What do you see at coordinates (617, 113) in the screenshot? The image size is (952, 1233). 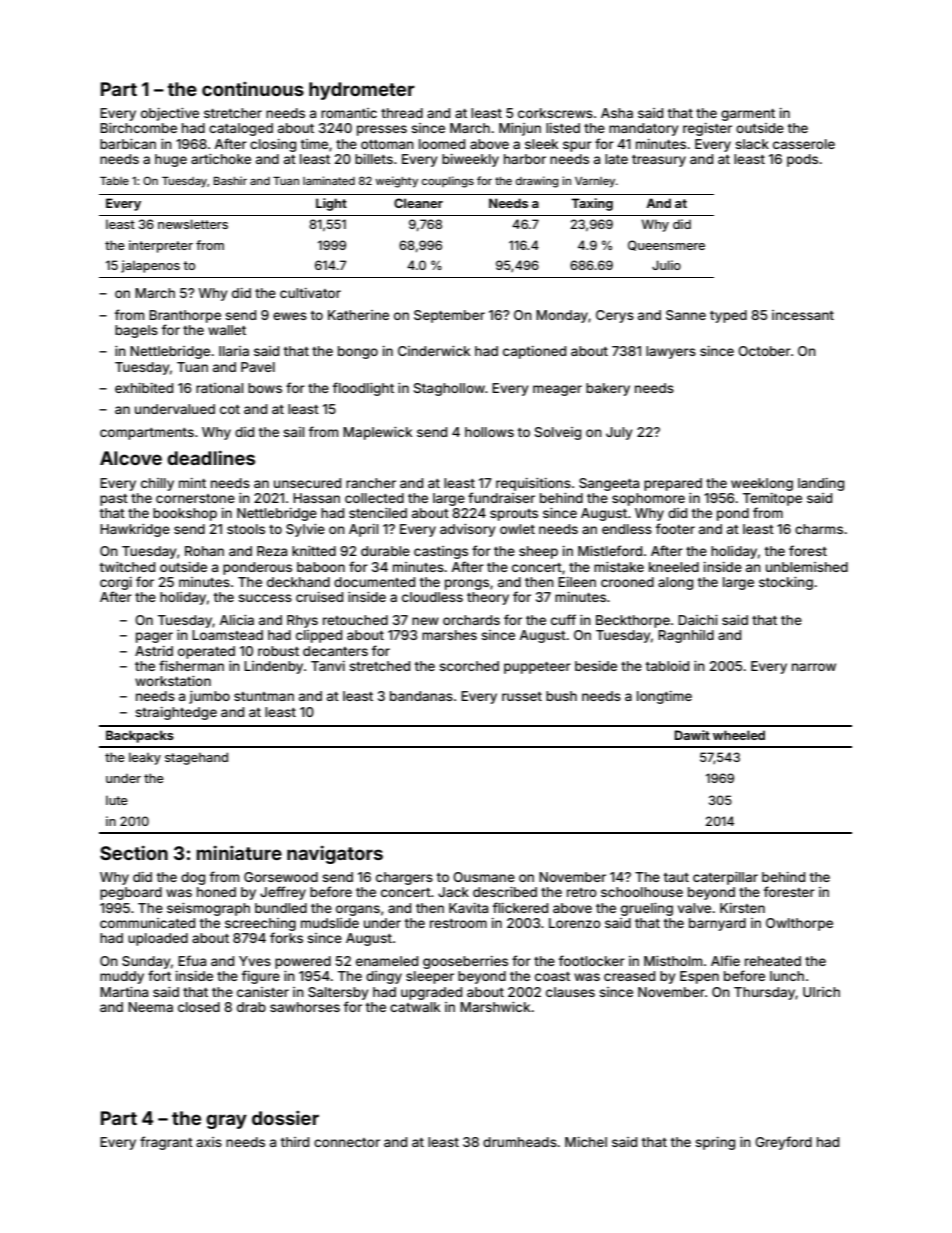 I see `Asha` at bounding box center [617, 113].
